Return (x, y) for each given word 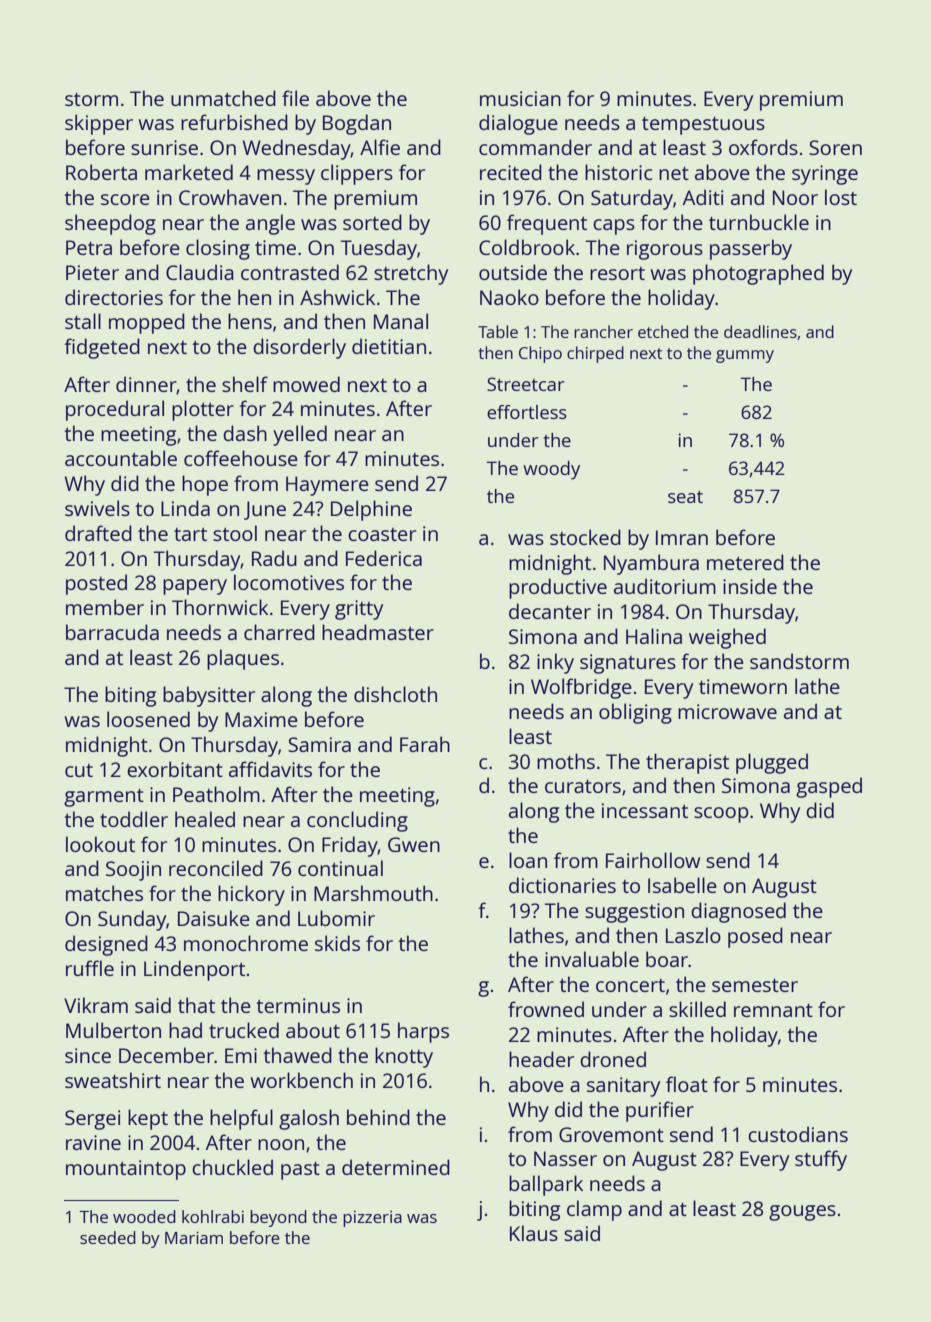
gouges (802, 1213)
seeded (108, 1237)
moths (566, 761)
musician (520, 98)
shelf (245, 384)
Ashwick (337, 297)
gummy (745, 356)
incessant (645, 810)
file (295, 98)
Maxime (261, 719)
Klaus (534, 1233)
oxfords (763, 147)
